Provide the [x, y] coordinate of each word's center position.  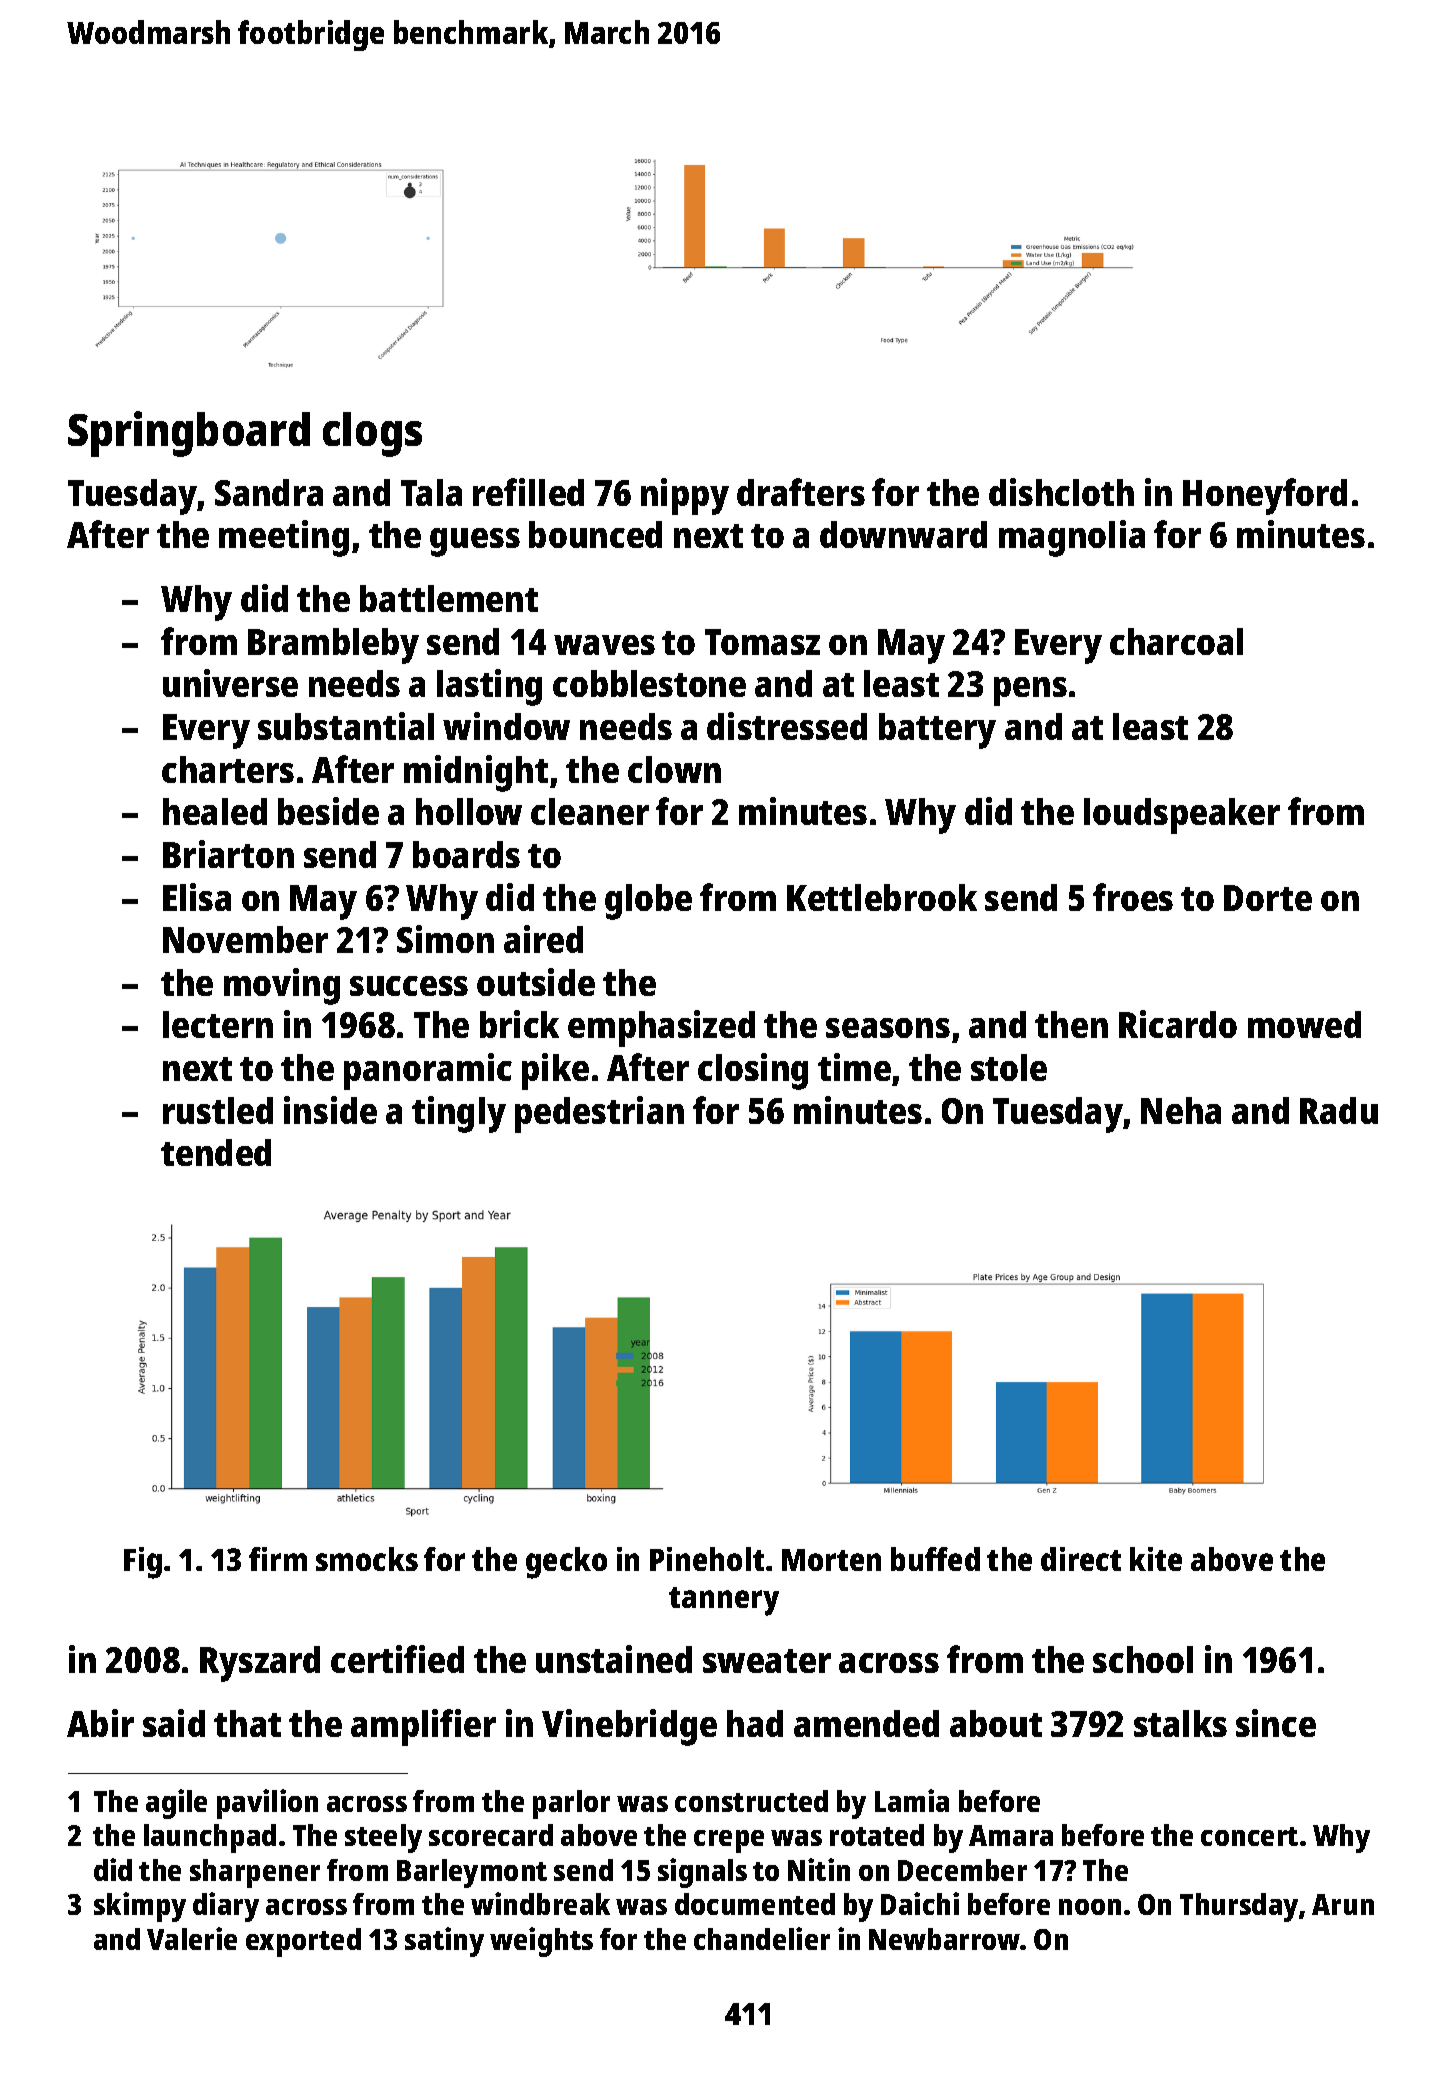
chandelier [762, 1938]
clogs [372, 434]
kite [1156, 1559]
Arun [1343, 1904]
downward [903, 534]
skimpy [140, 1907]
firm [278, 1559]
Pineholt [707, 1559]
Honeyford [1265, 496]
